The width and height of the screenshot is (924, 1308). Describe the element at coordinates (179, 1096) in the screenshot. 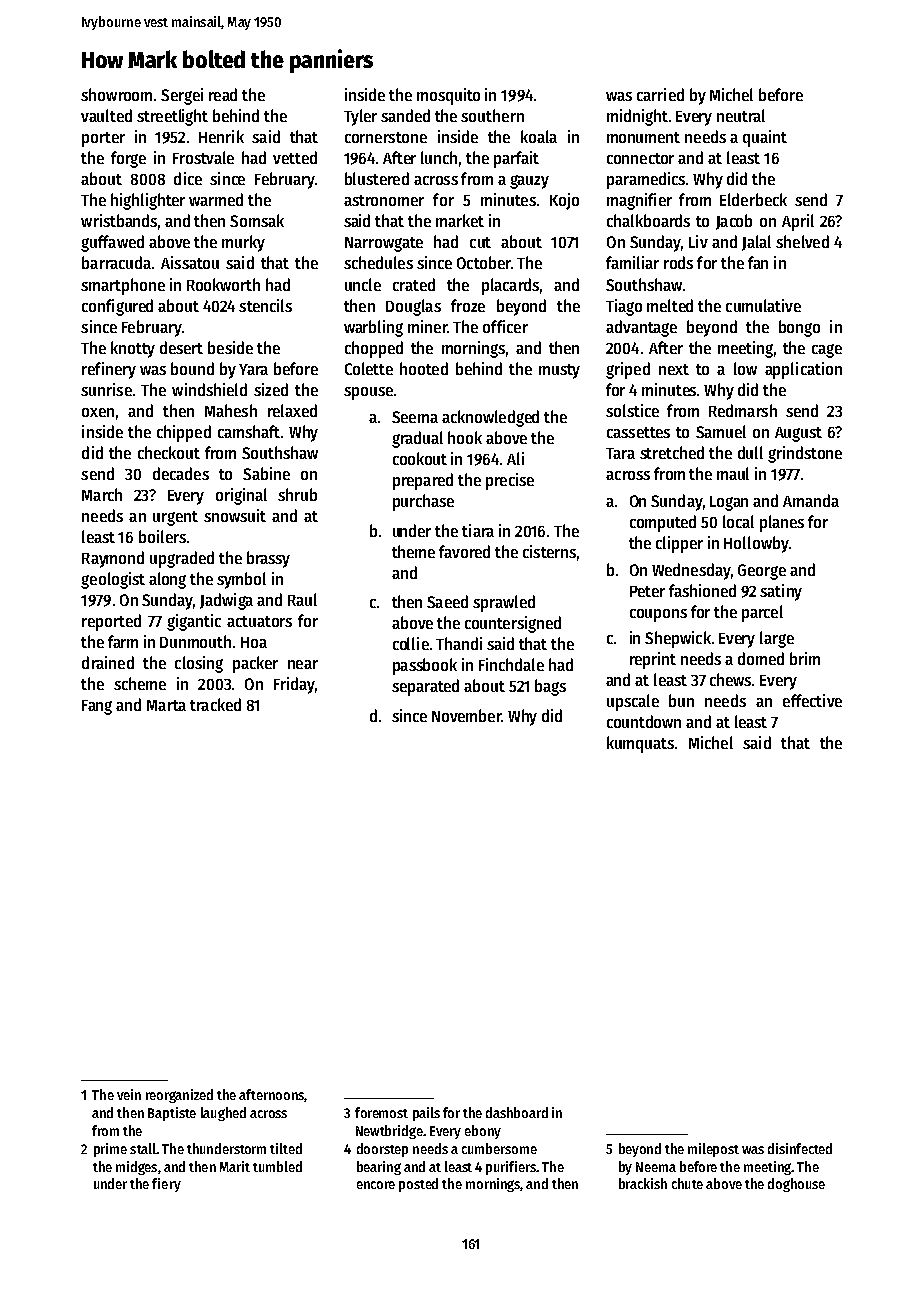

I see `reorganized` at that location.
